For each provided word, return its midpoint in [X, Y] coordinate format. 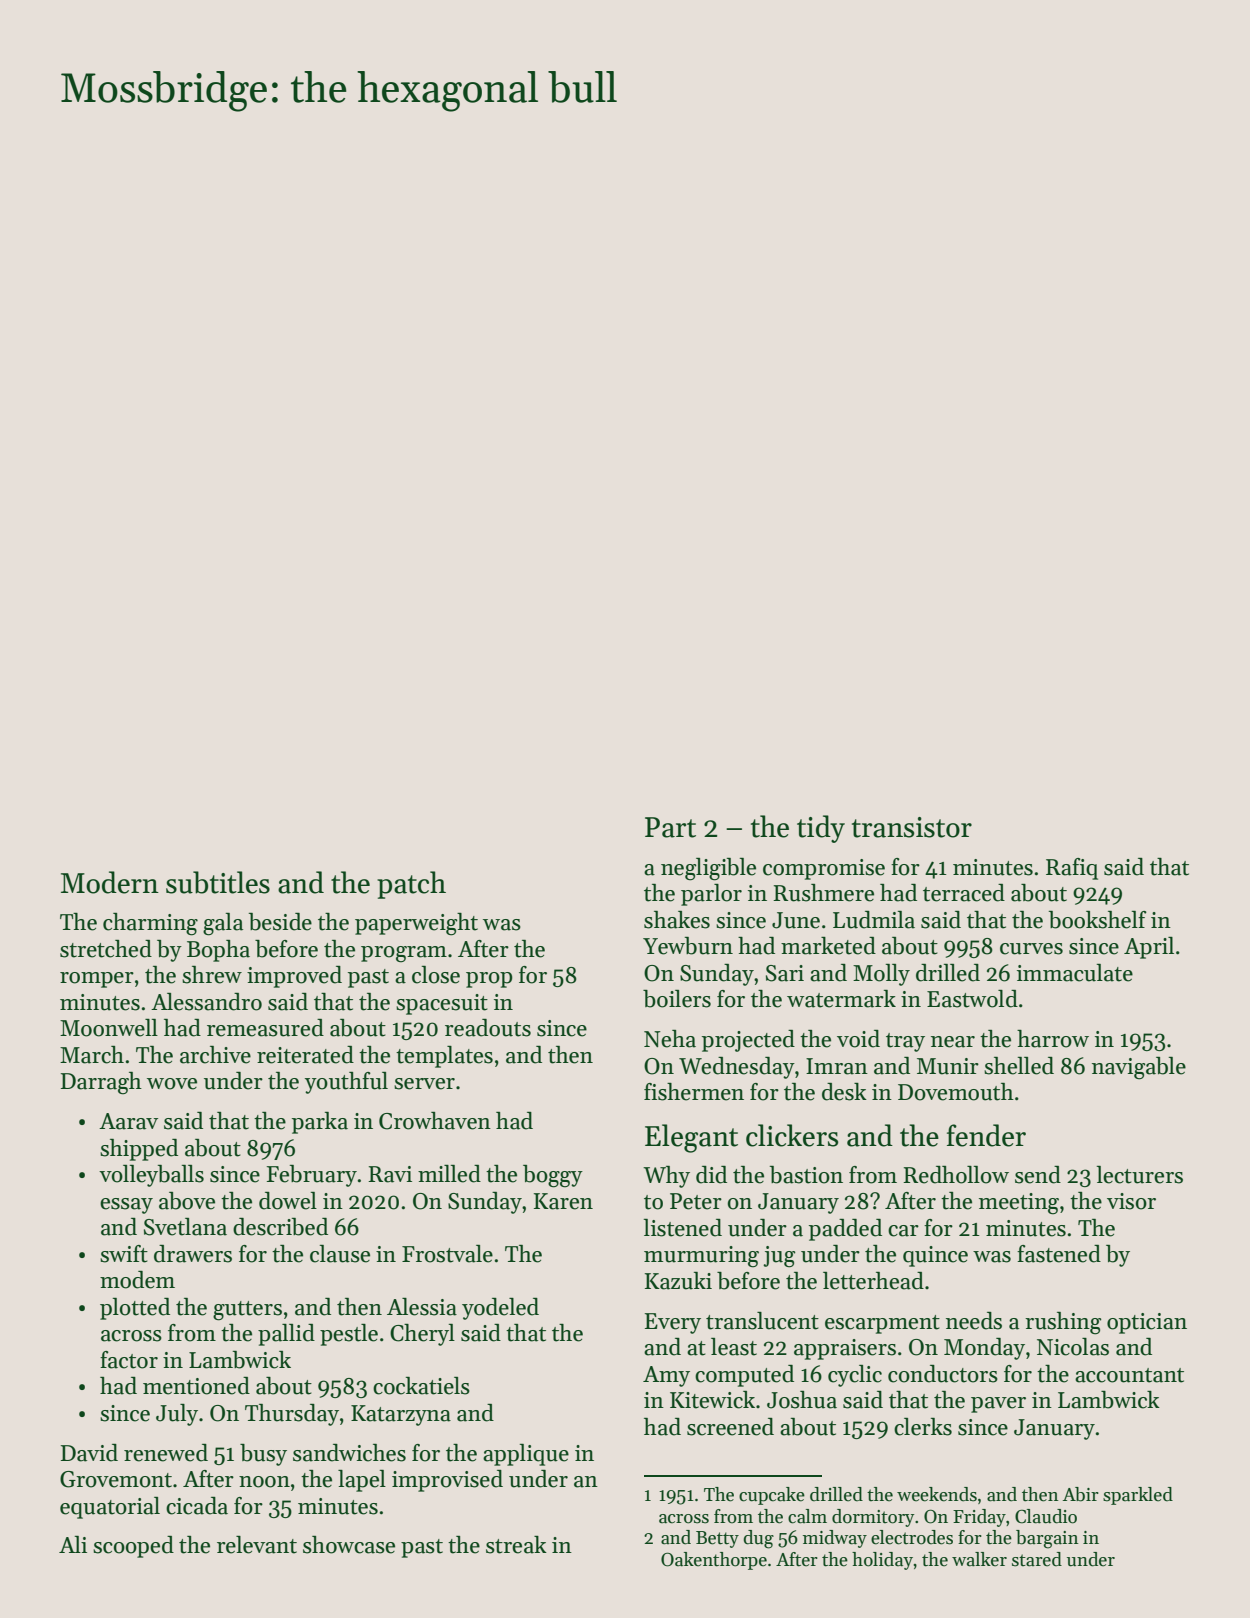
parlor [711, 895]
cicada [197, 1506]
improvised [447, 1481]
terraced [964, 893]
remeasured [265, 1028]
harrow [1053, 1039]
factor [129, 1360]
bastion [806, 1175]
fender [986, 1135]
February [312, 1176]
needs [974, 1321]
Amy [666, 1376]
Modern [110, 882]
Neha [670, 1039]
